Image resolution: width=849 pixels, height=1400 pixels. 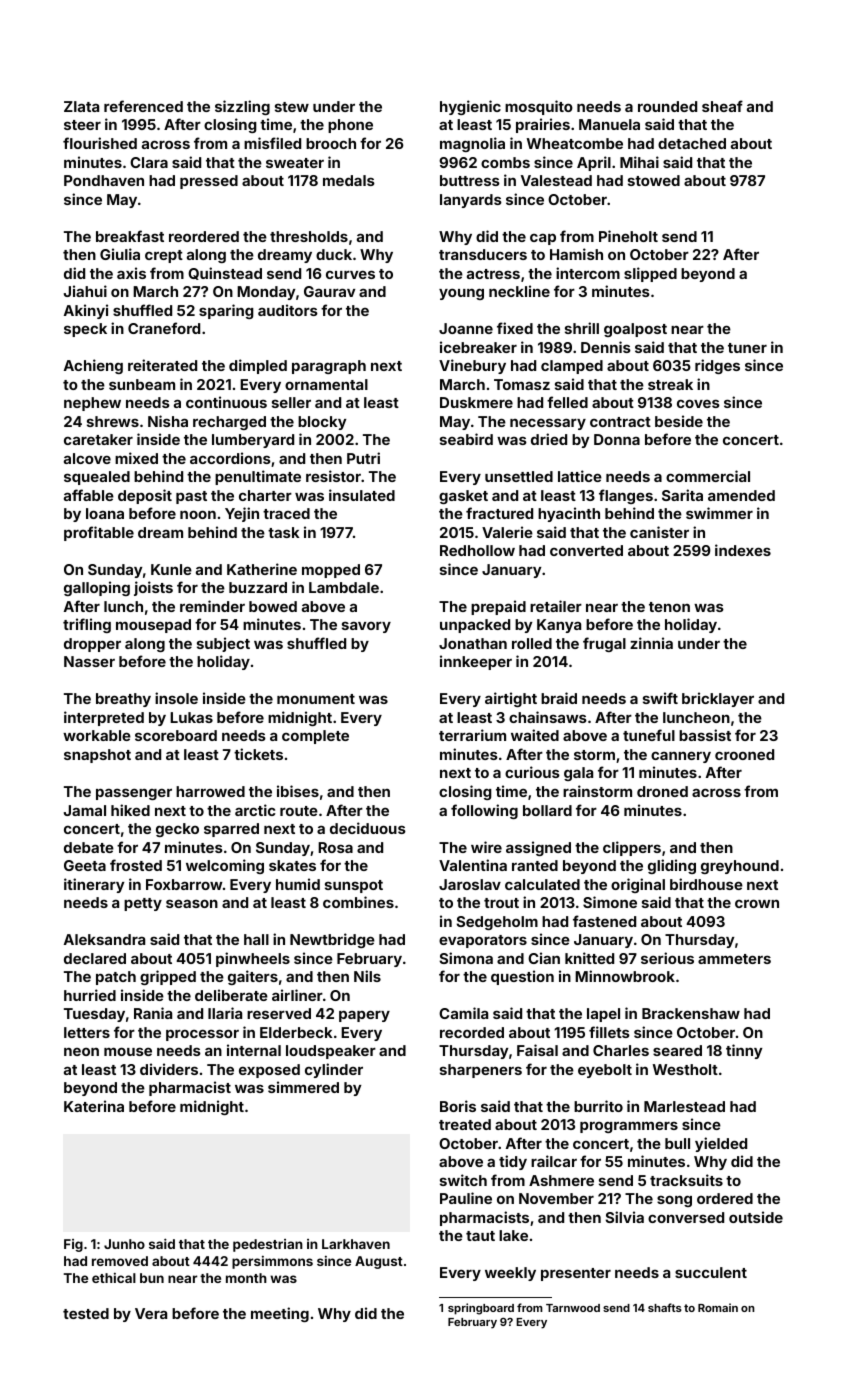 What do you see at coordinates (505, 162) in the document?
I see `combs` at bounding box center [505, 162].
